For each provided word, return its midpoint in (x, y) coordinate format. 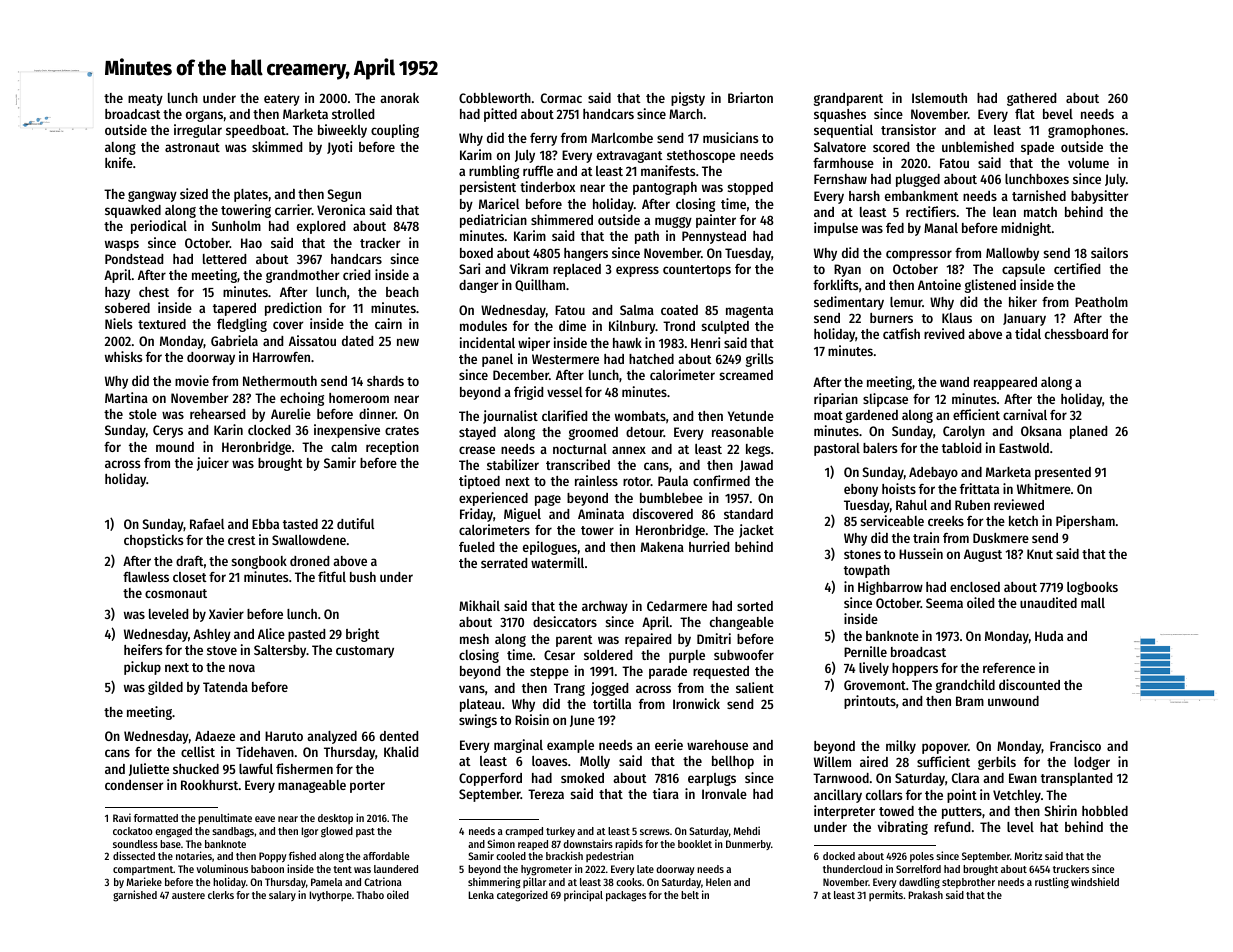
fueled (476, 547)
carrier (293, 209)
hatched (651, 359)
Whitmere (1044, 488)
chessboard (1076, 334)
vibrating (902, 828)
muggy (673, 222)
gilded (165, 688)
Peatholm (1101, 302)
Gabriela (234, 340)
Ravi (122, 817)
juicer (213, 464)
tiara (666, 793)
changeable (742, 623)
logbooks (1092, 588)
